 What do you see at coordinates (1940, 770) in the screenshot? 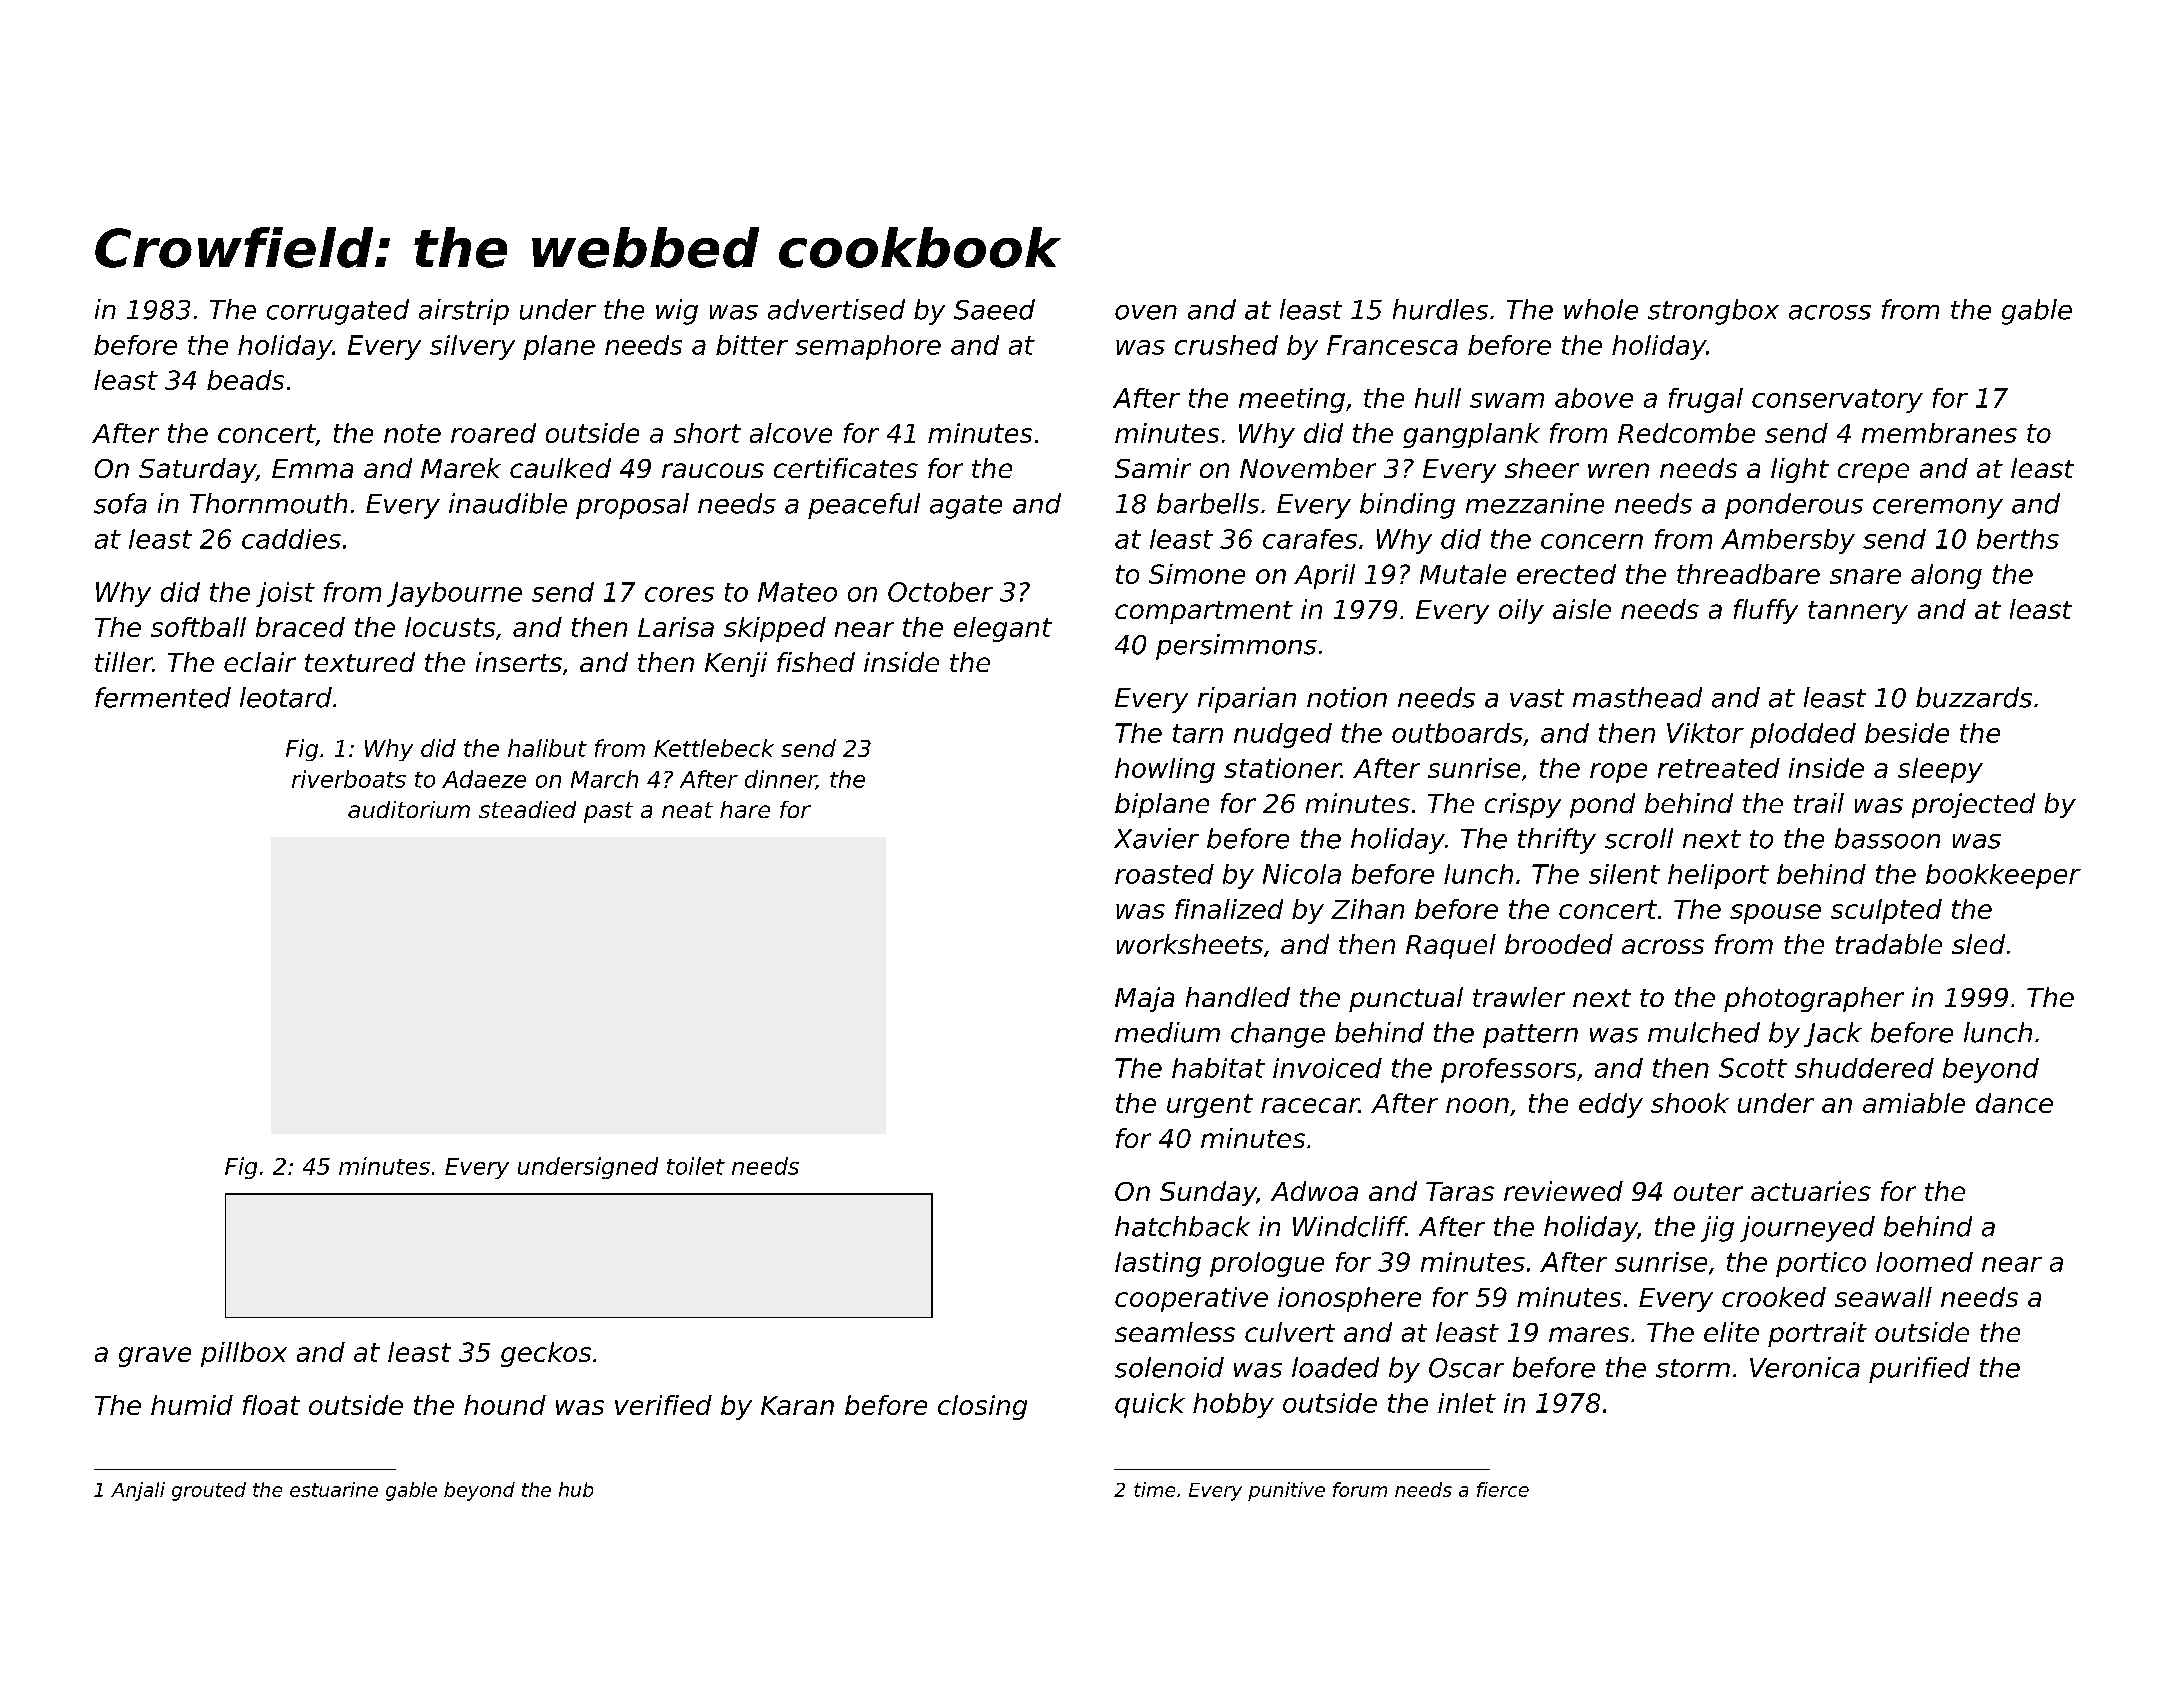
I see `sleepy` at bounding box center [1940, 770].
